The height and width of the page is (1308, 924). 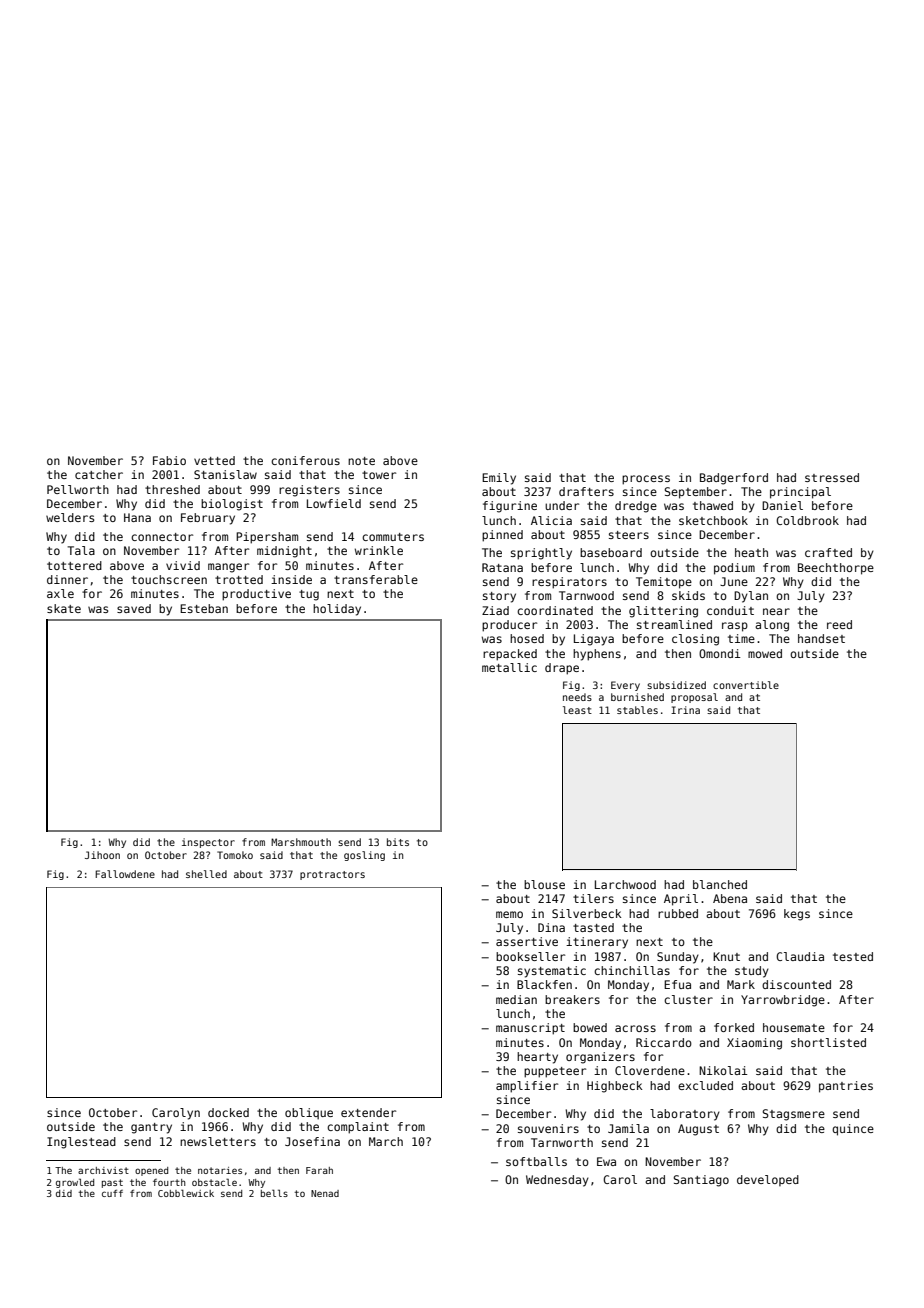 What do you see at coordinates (720, 884) in the page?
I see `blanched` at bounding box center [720, 884].
